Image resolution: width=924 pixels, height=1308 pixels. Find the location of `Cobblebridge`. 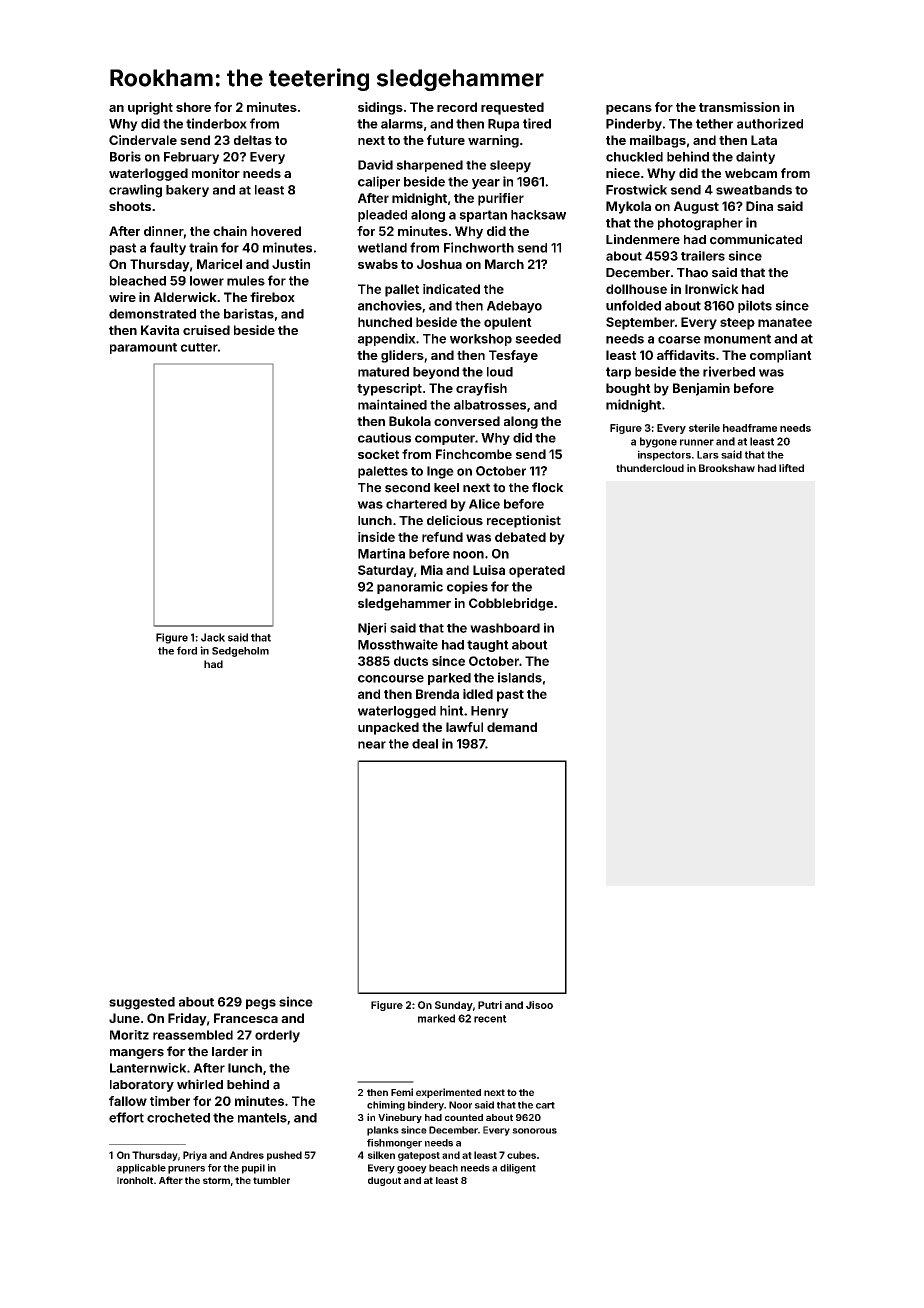

Cobblebridge is located at coordinates (511, 604).
